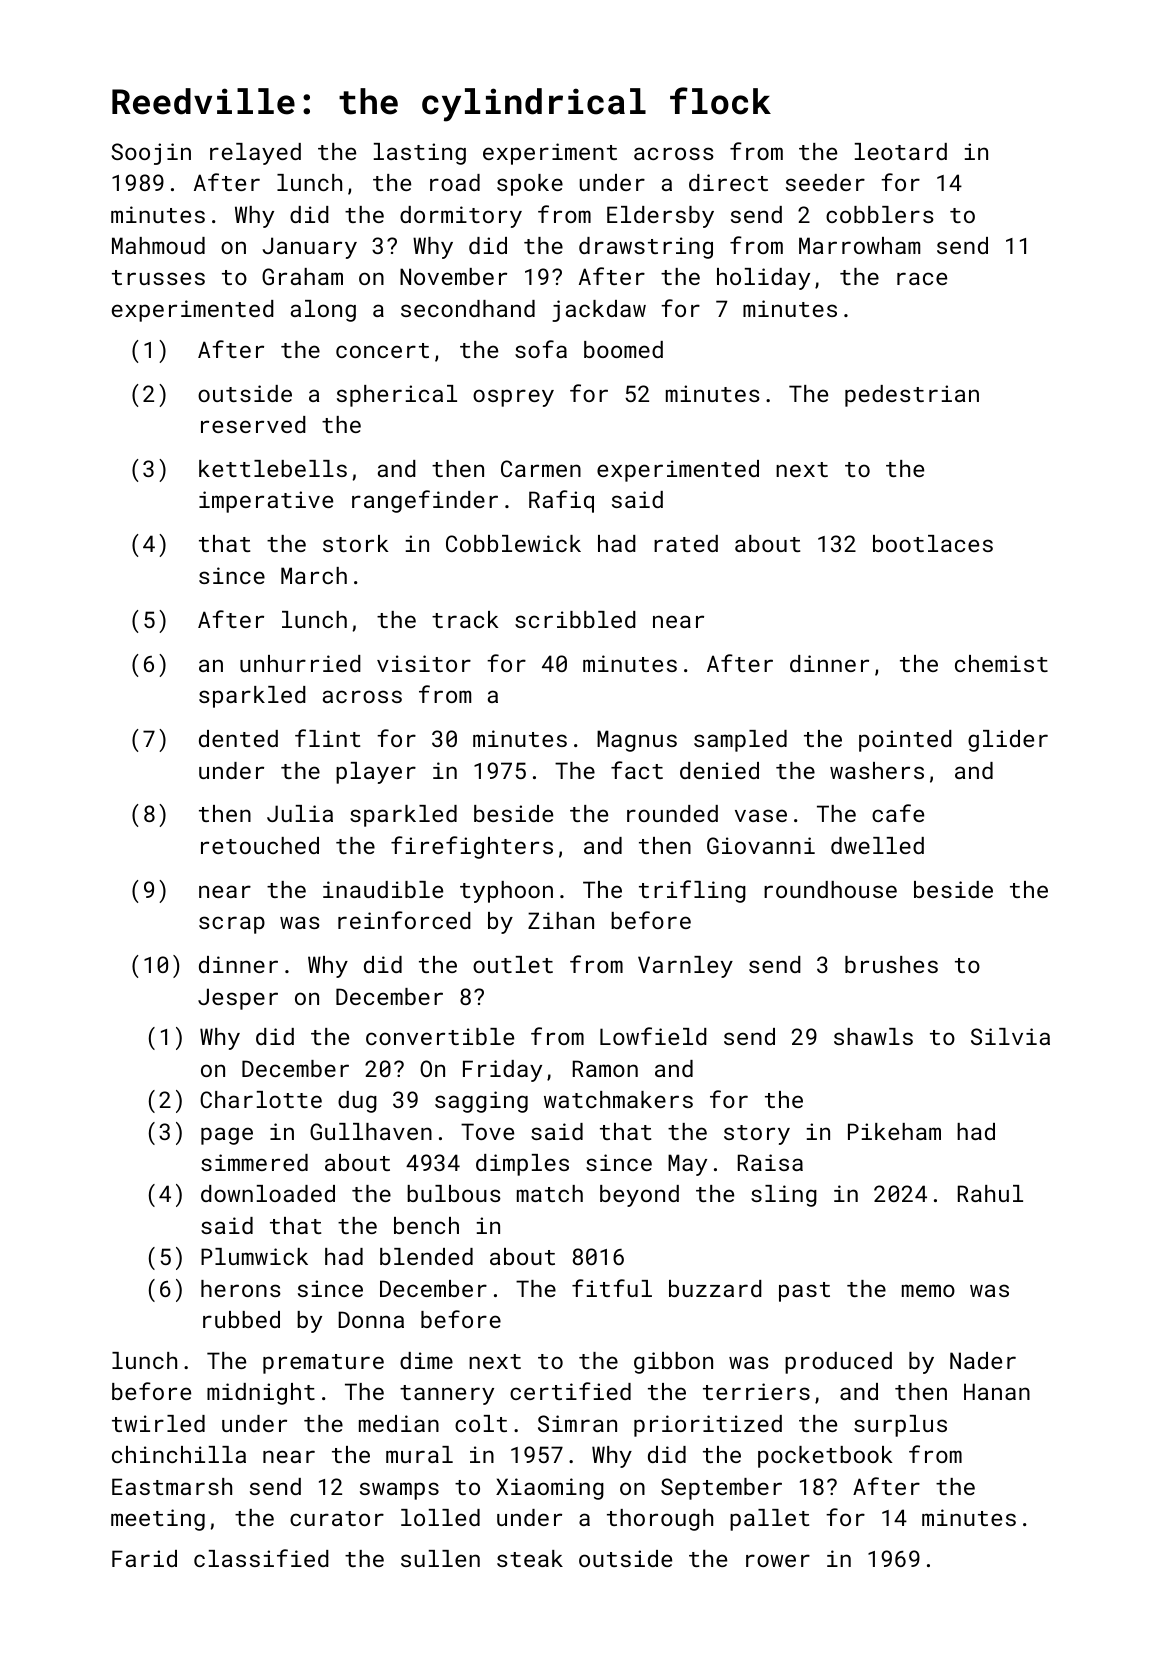 The height and width of the screenshot is (1654, 1165). What do you see at coordinates (425, 501) in the screenshot?
I see `rangefinder` at bounding box center [425, 501].
